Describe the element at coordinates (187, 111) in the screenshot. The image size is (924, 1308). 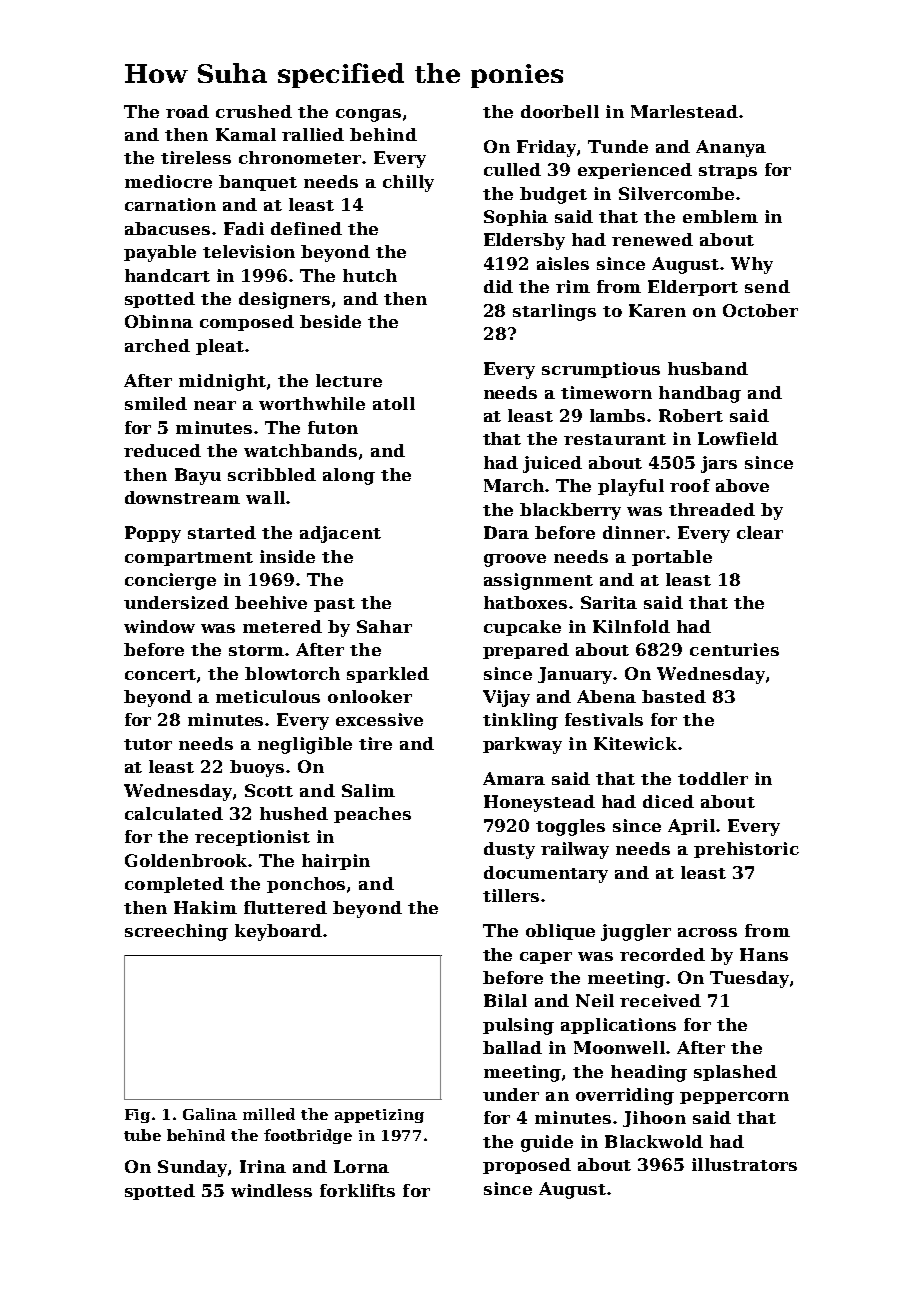
I see `road` at that location.
